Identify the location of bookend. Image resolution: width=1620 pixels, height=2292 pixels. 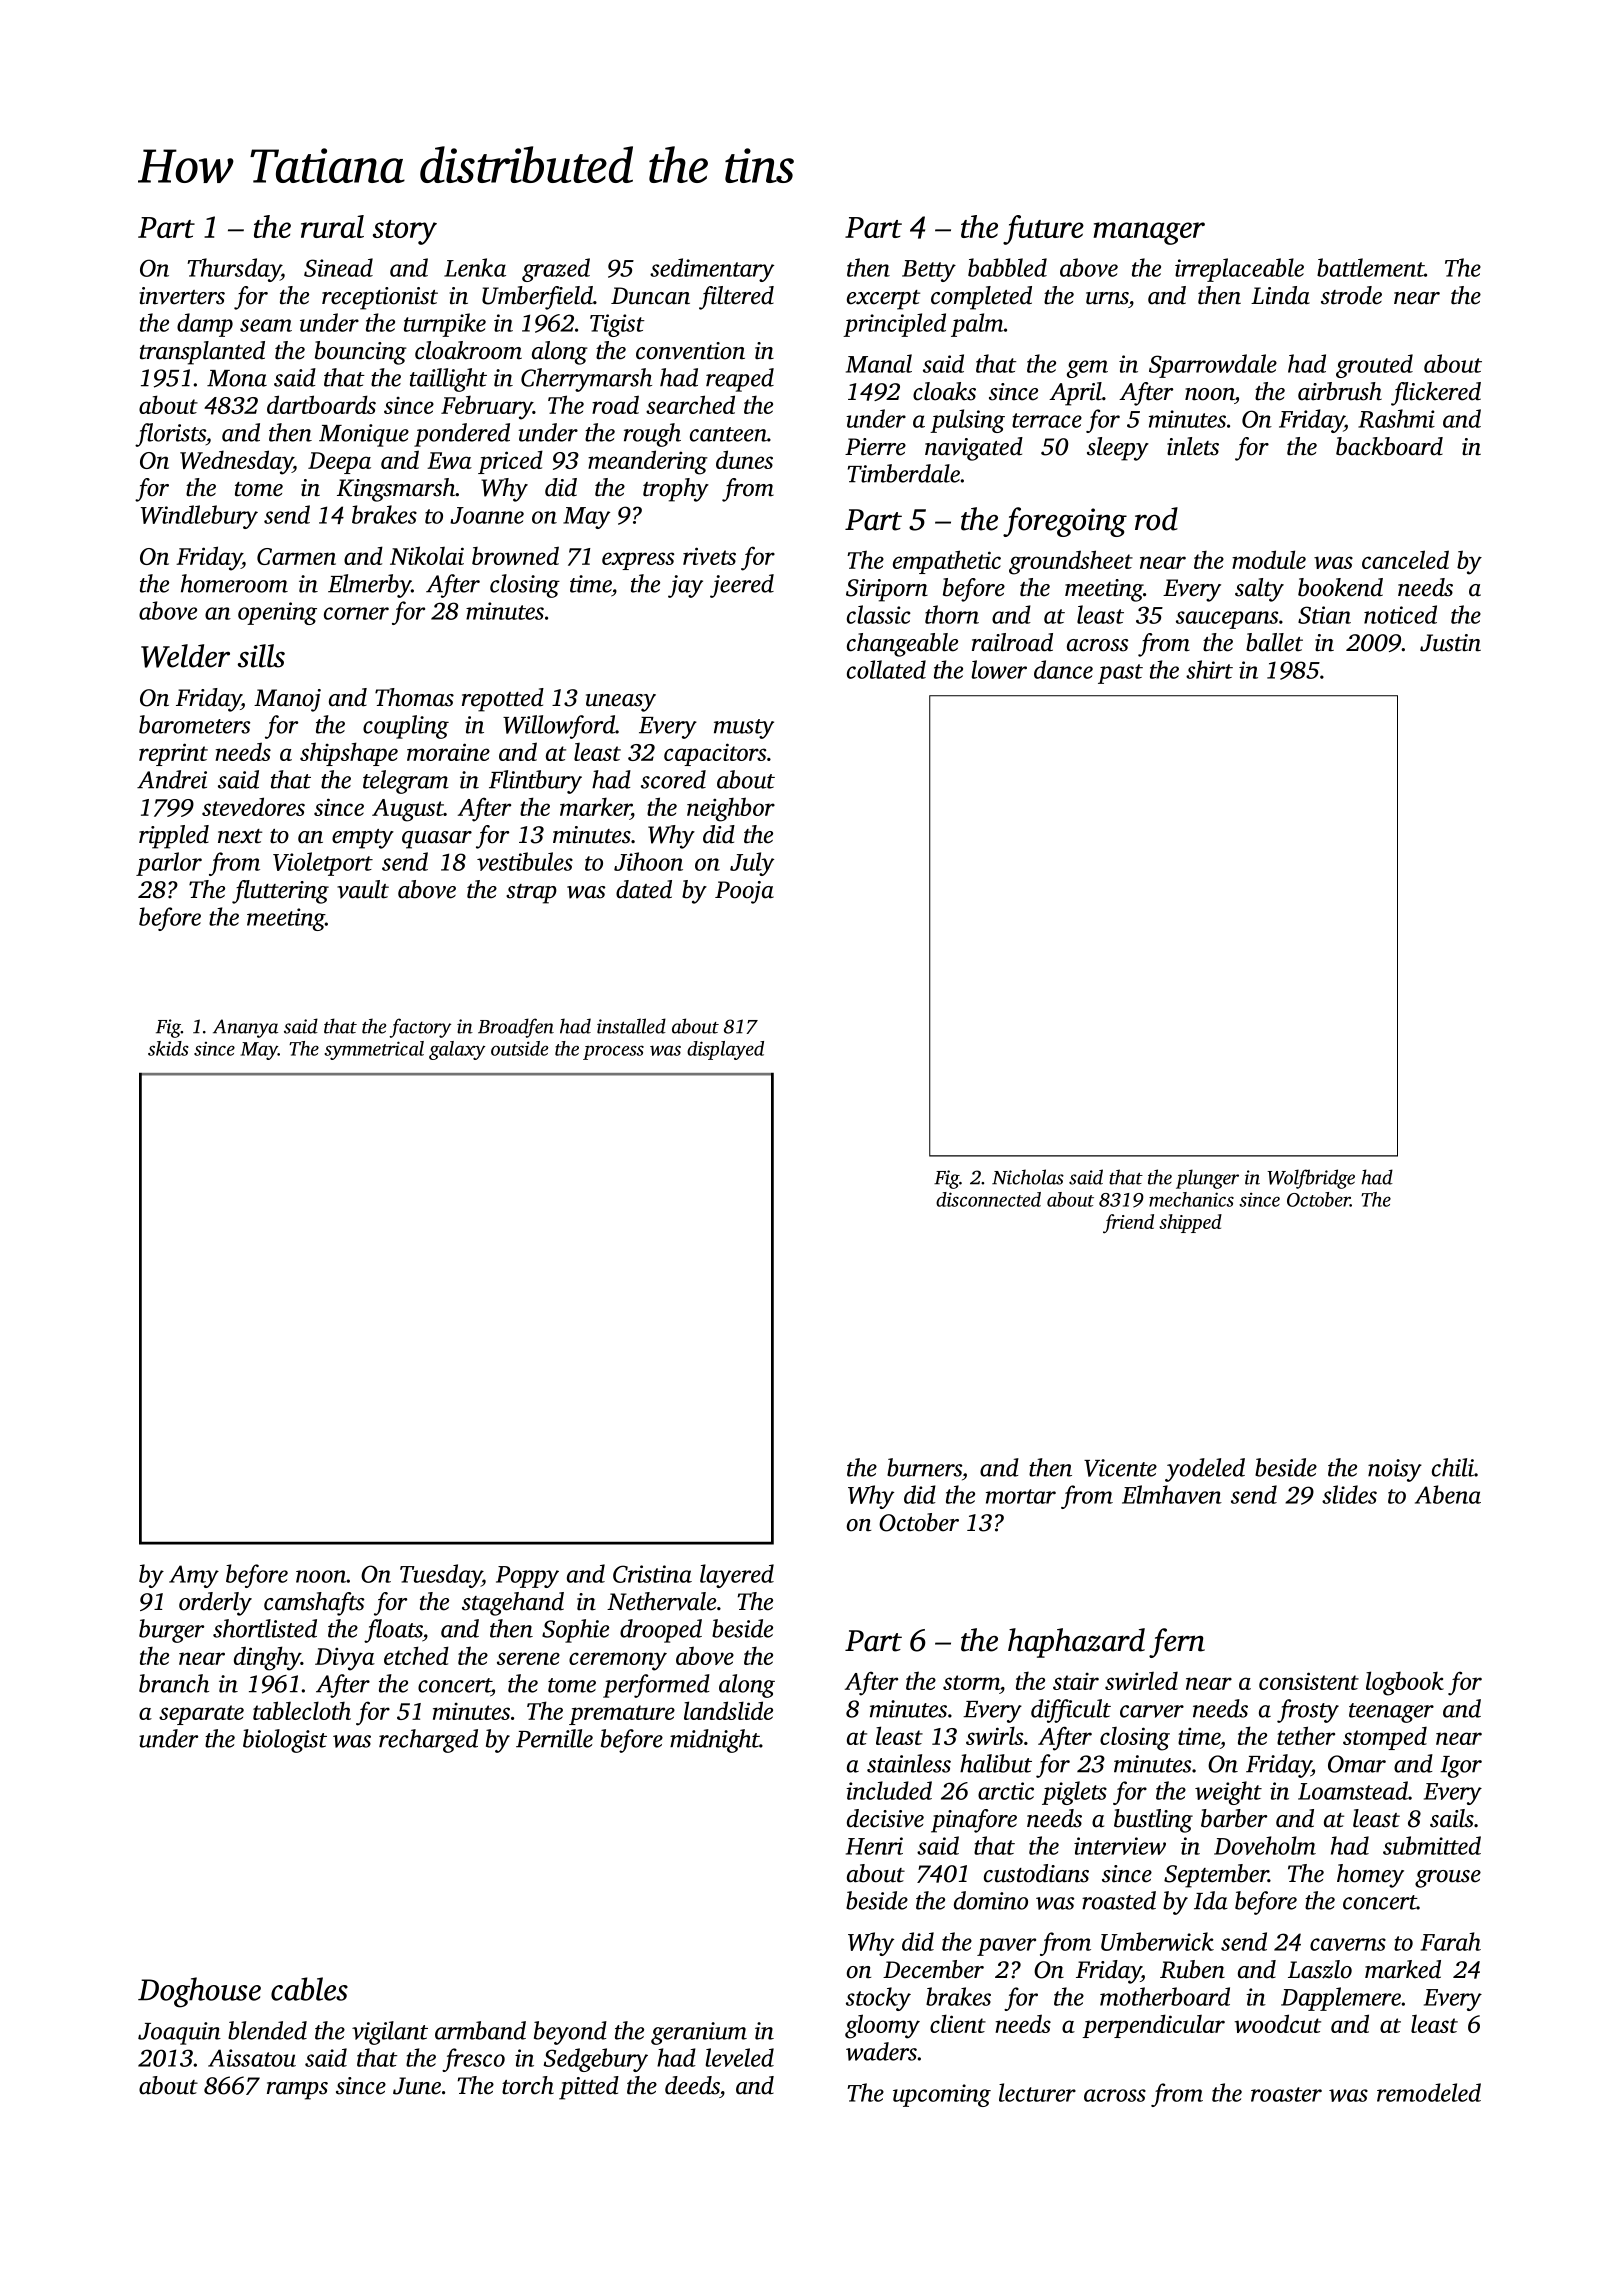
(1340, 587).
